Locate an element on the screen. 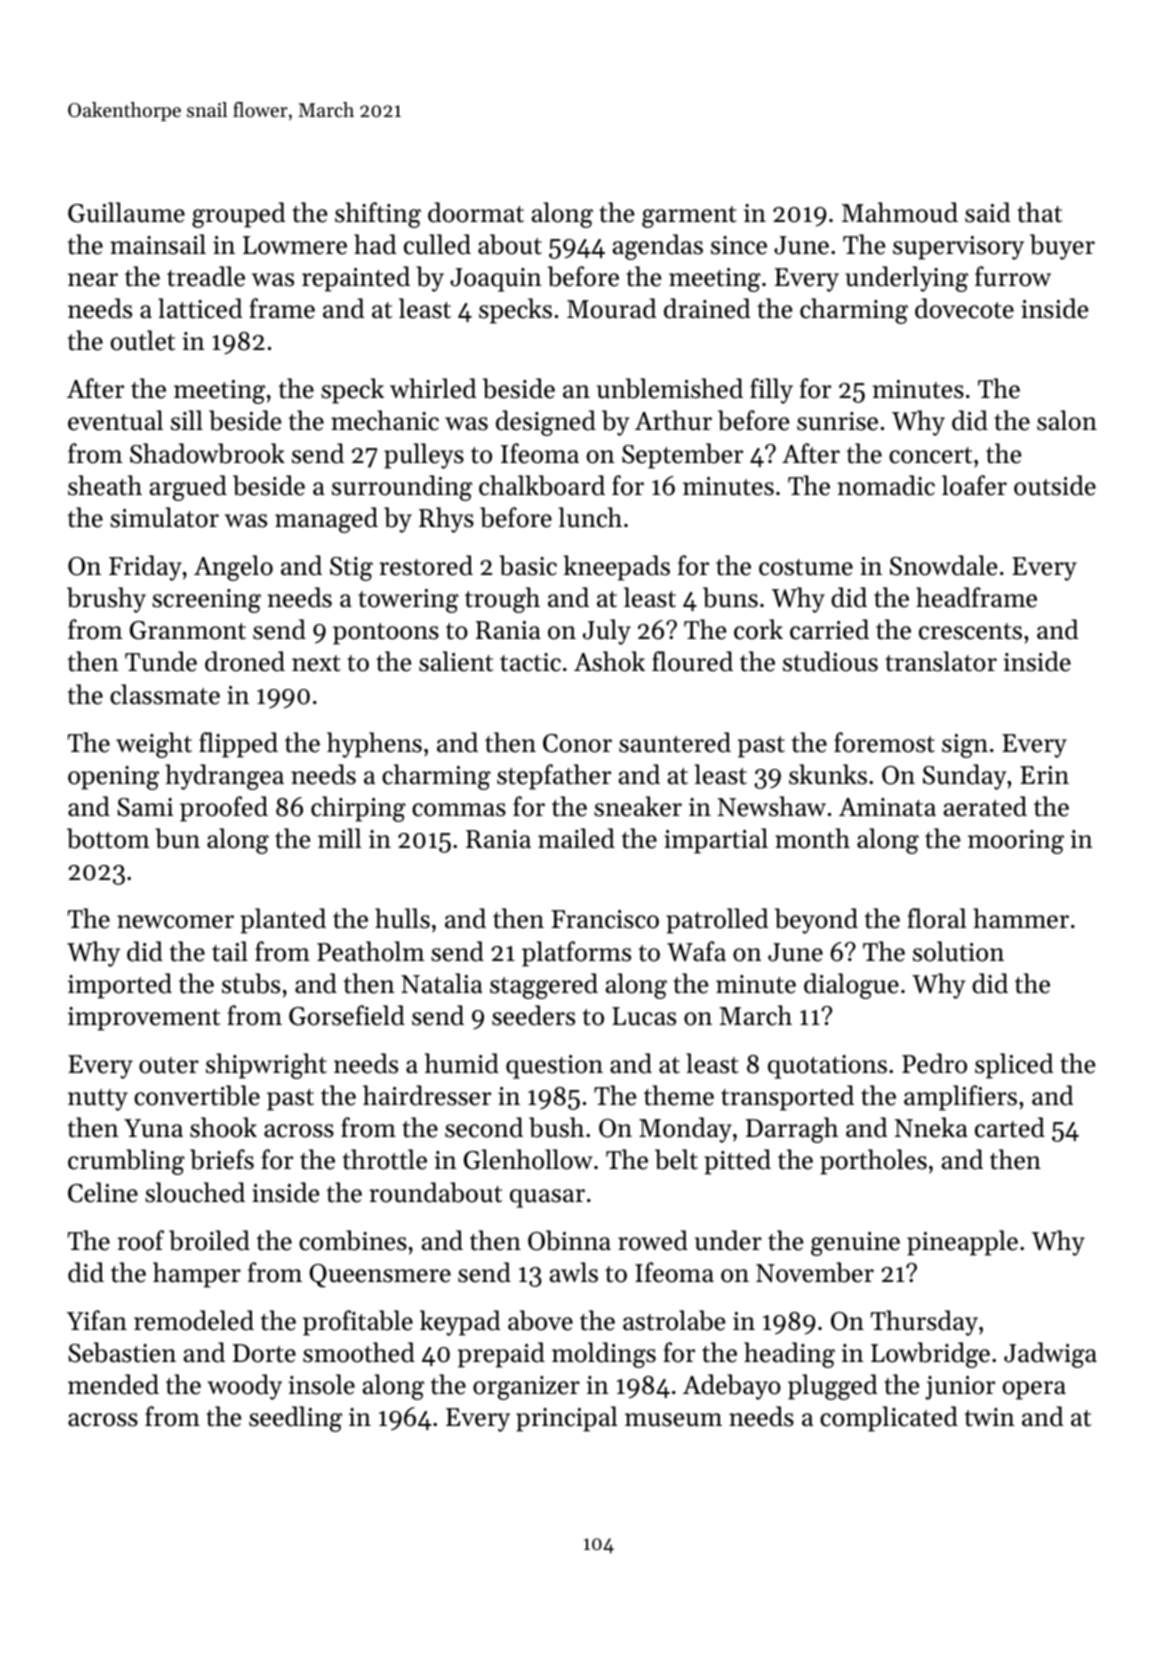 The height and width of the screenshot is (1654, 1165). Newshaw is located at coordinates (772, 806).
